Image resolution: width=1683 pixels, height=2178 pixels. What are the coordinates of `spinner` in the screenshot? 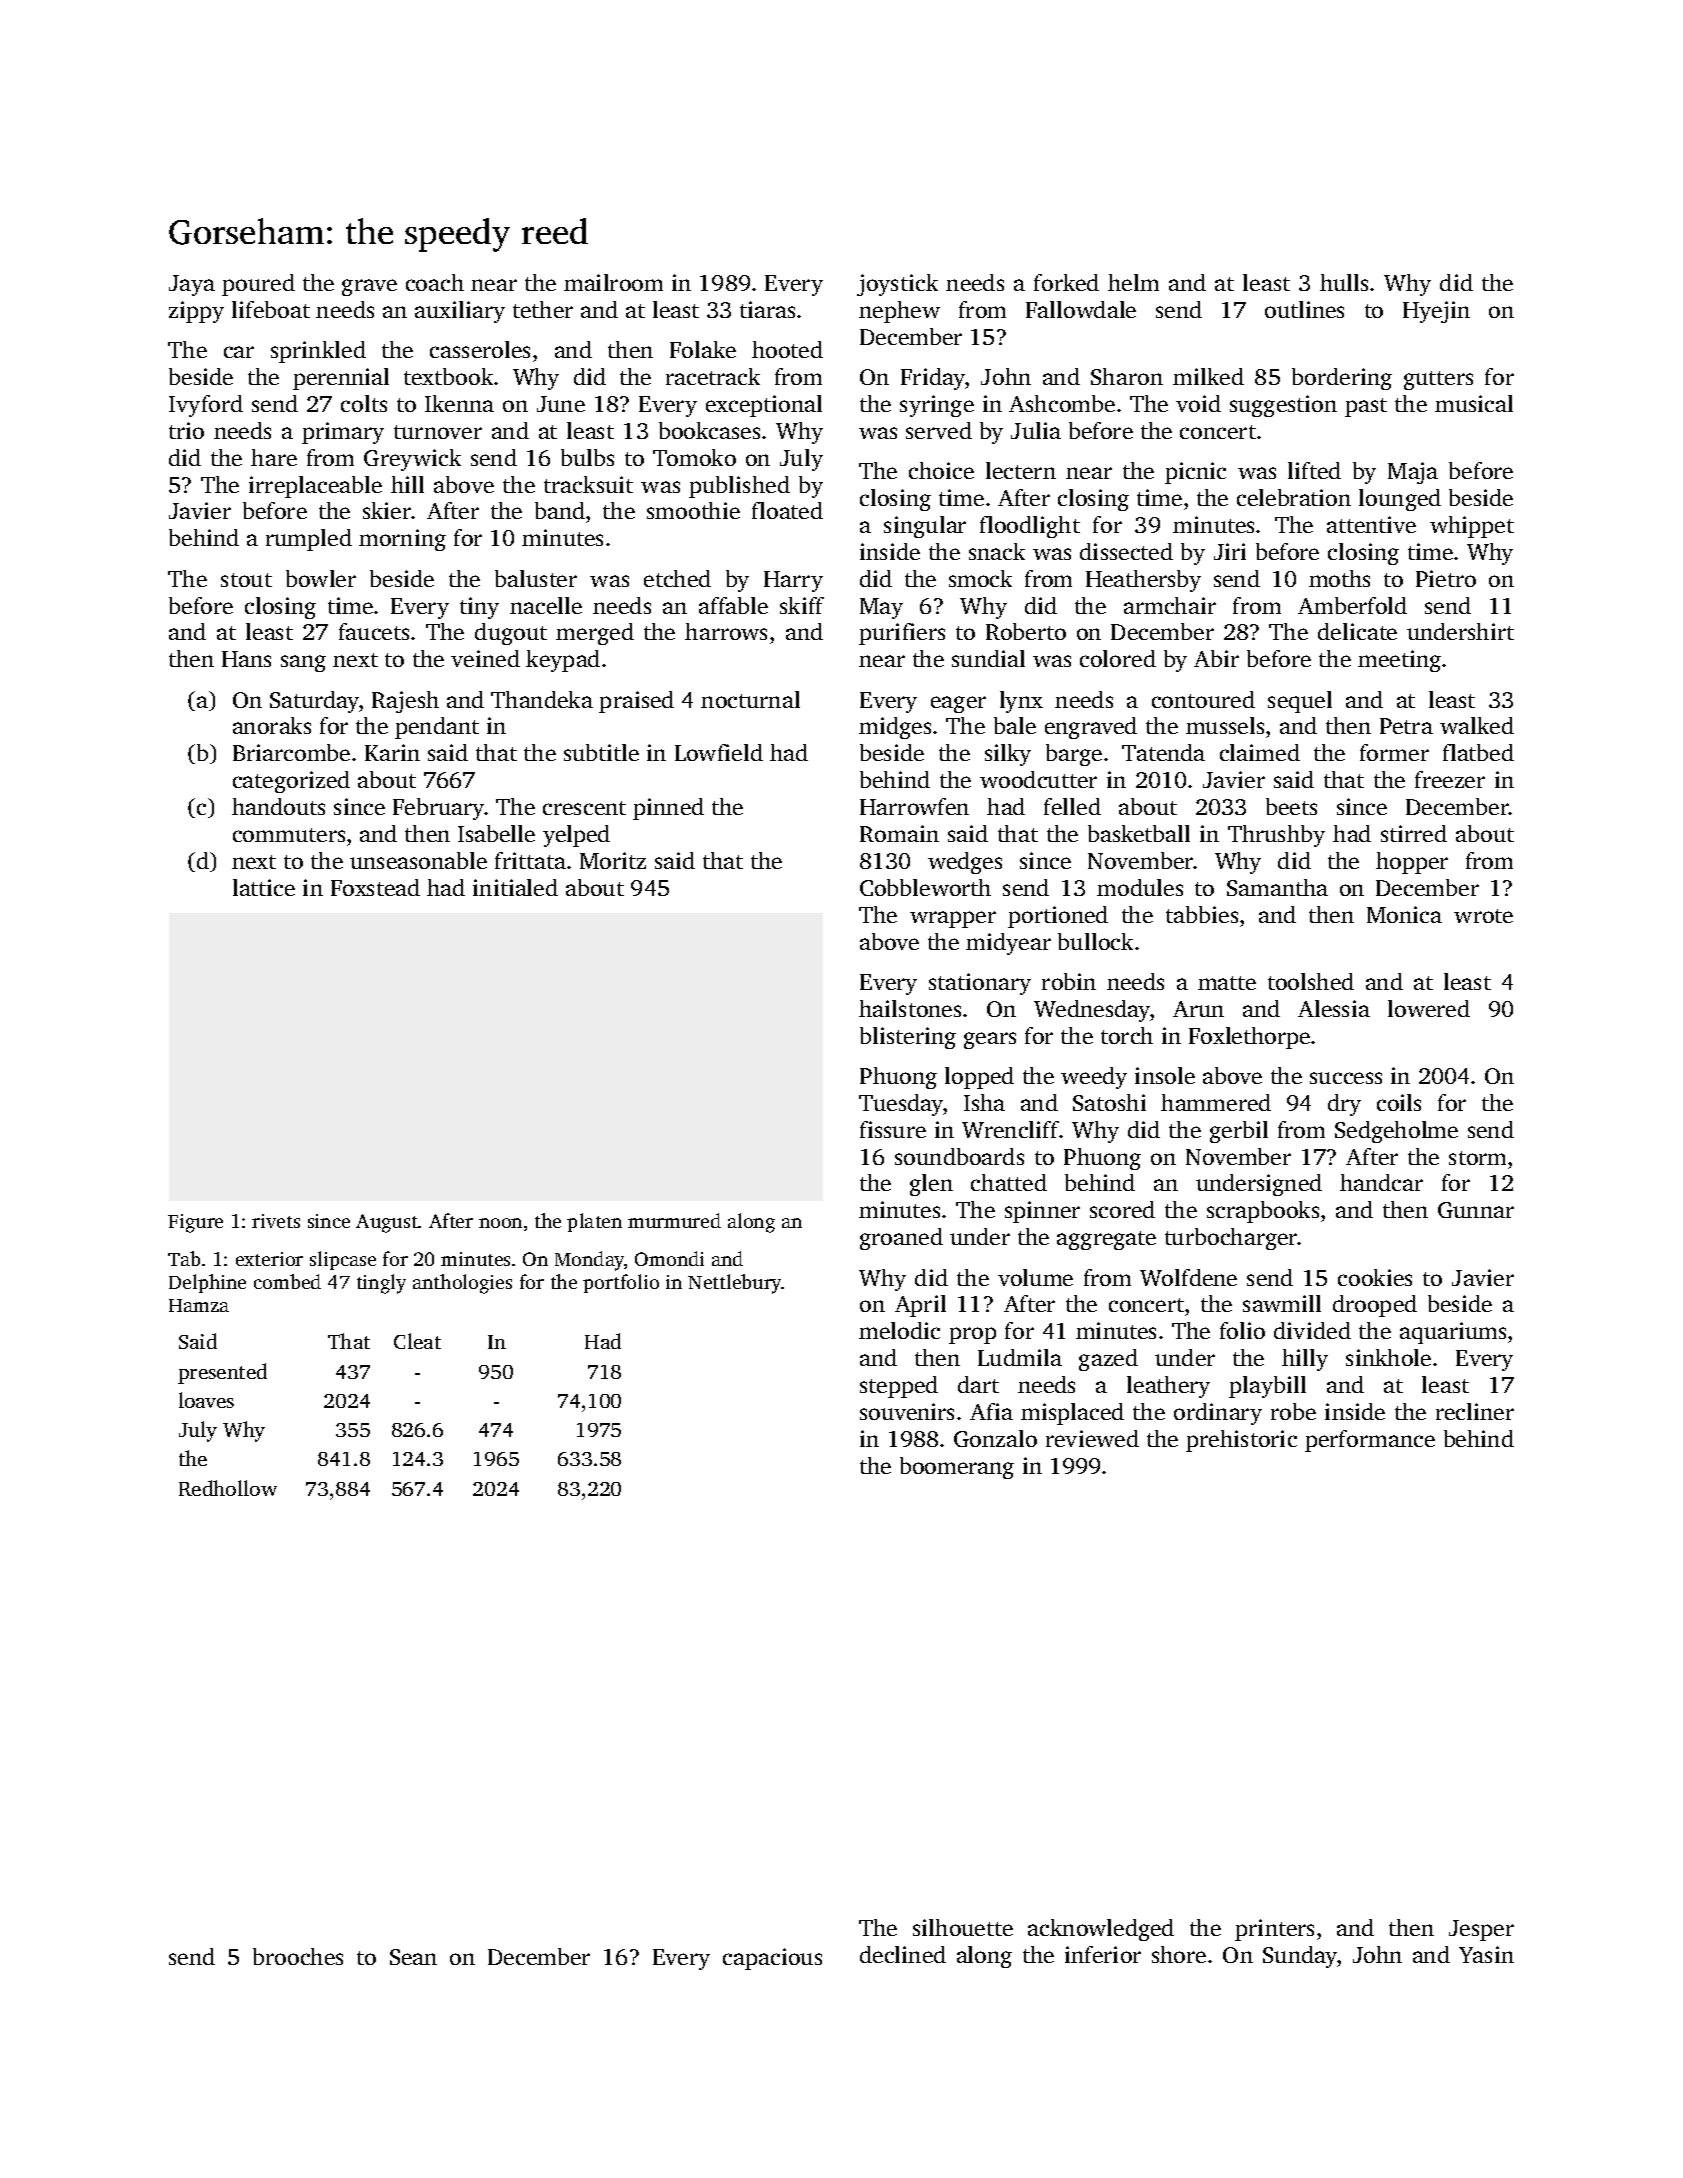 It's located at (1042, 1212).
